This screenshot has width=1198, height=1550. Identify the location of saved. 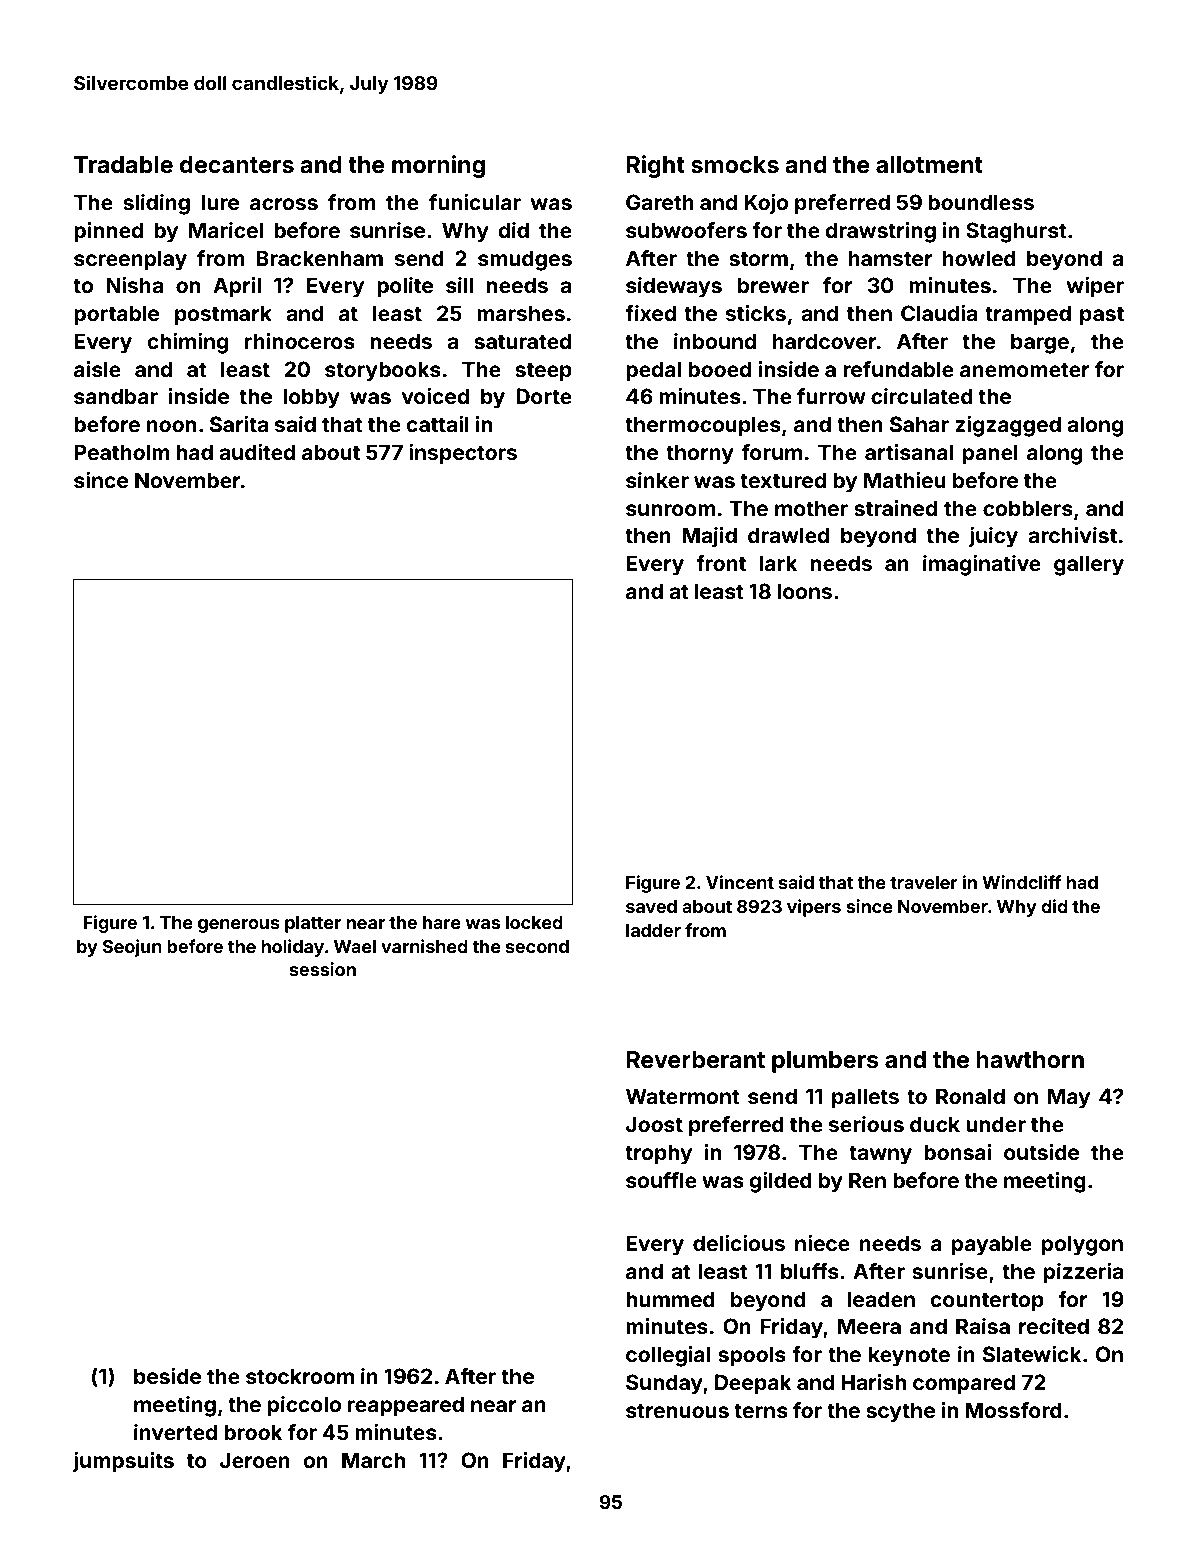
(651, 906).
